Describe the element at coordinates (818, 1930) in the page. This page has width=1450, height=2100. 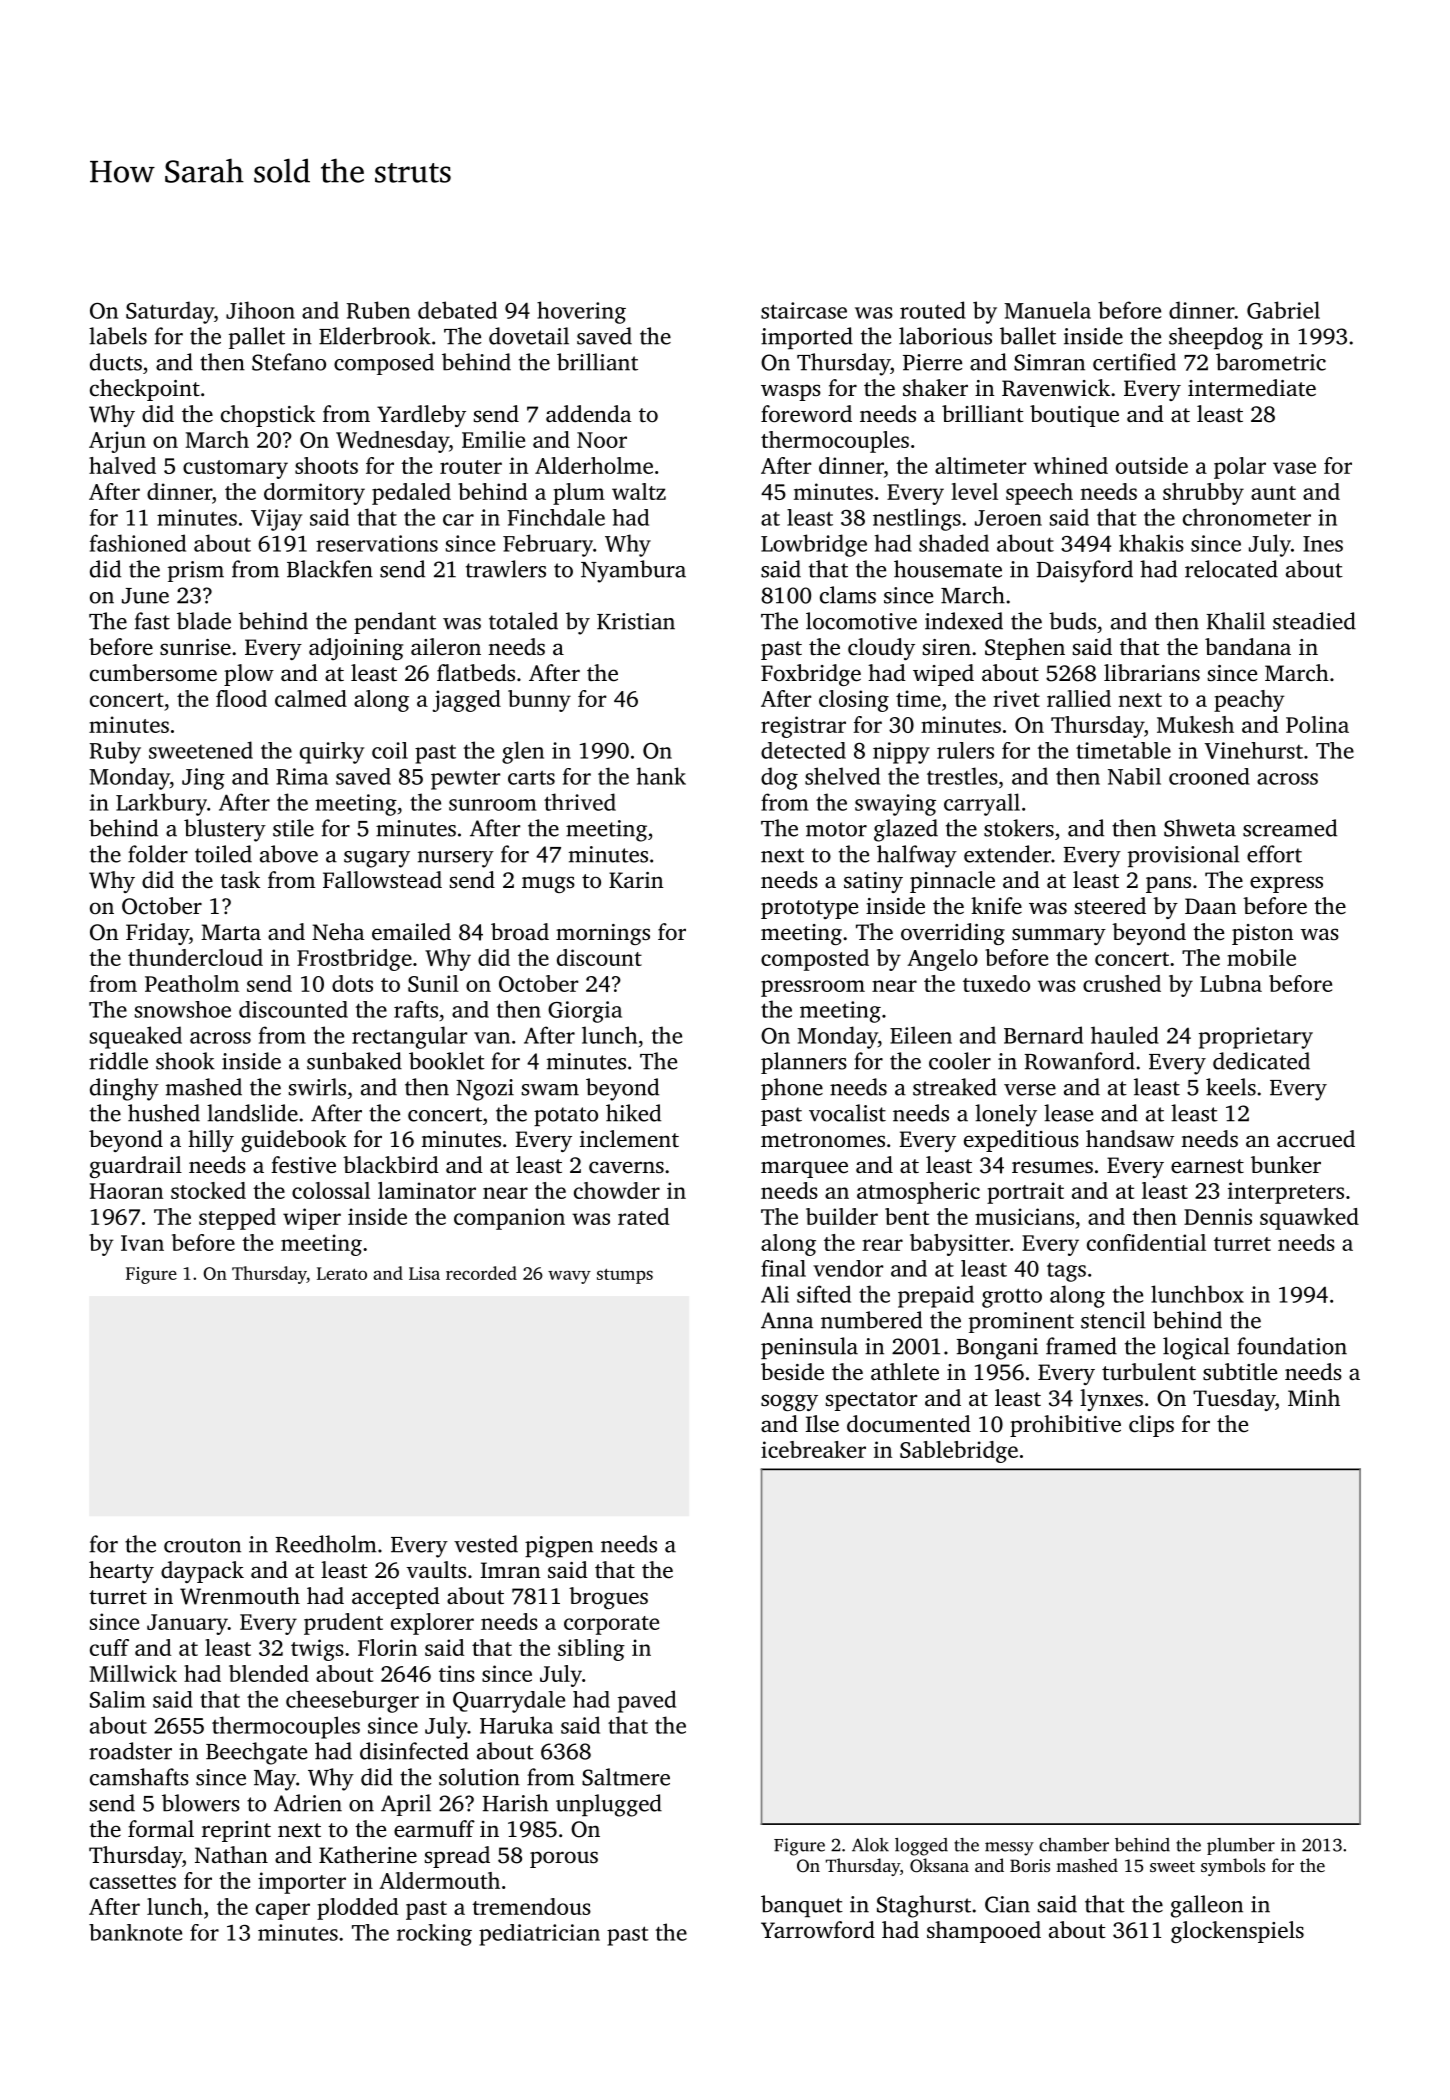
I see `Yarrowford` at that location.
